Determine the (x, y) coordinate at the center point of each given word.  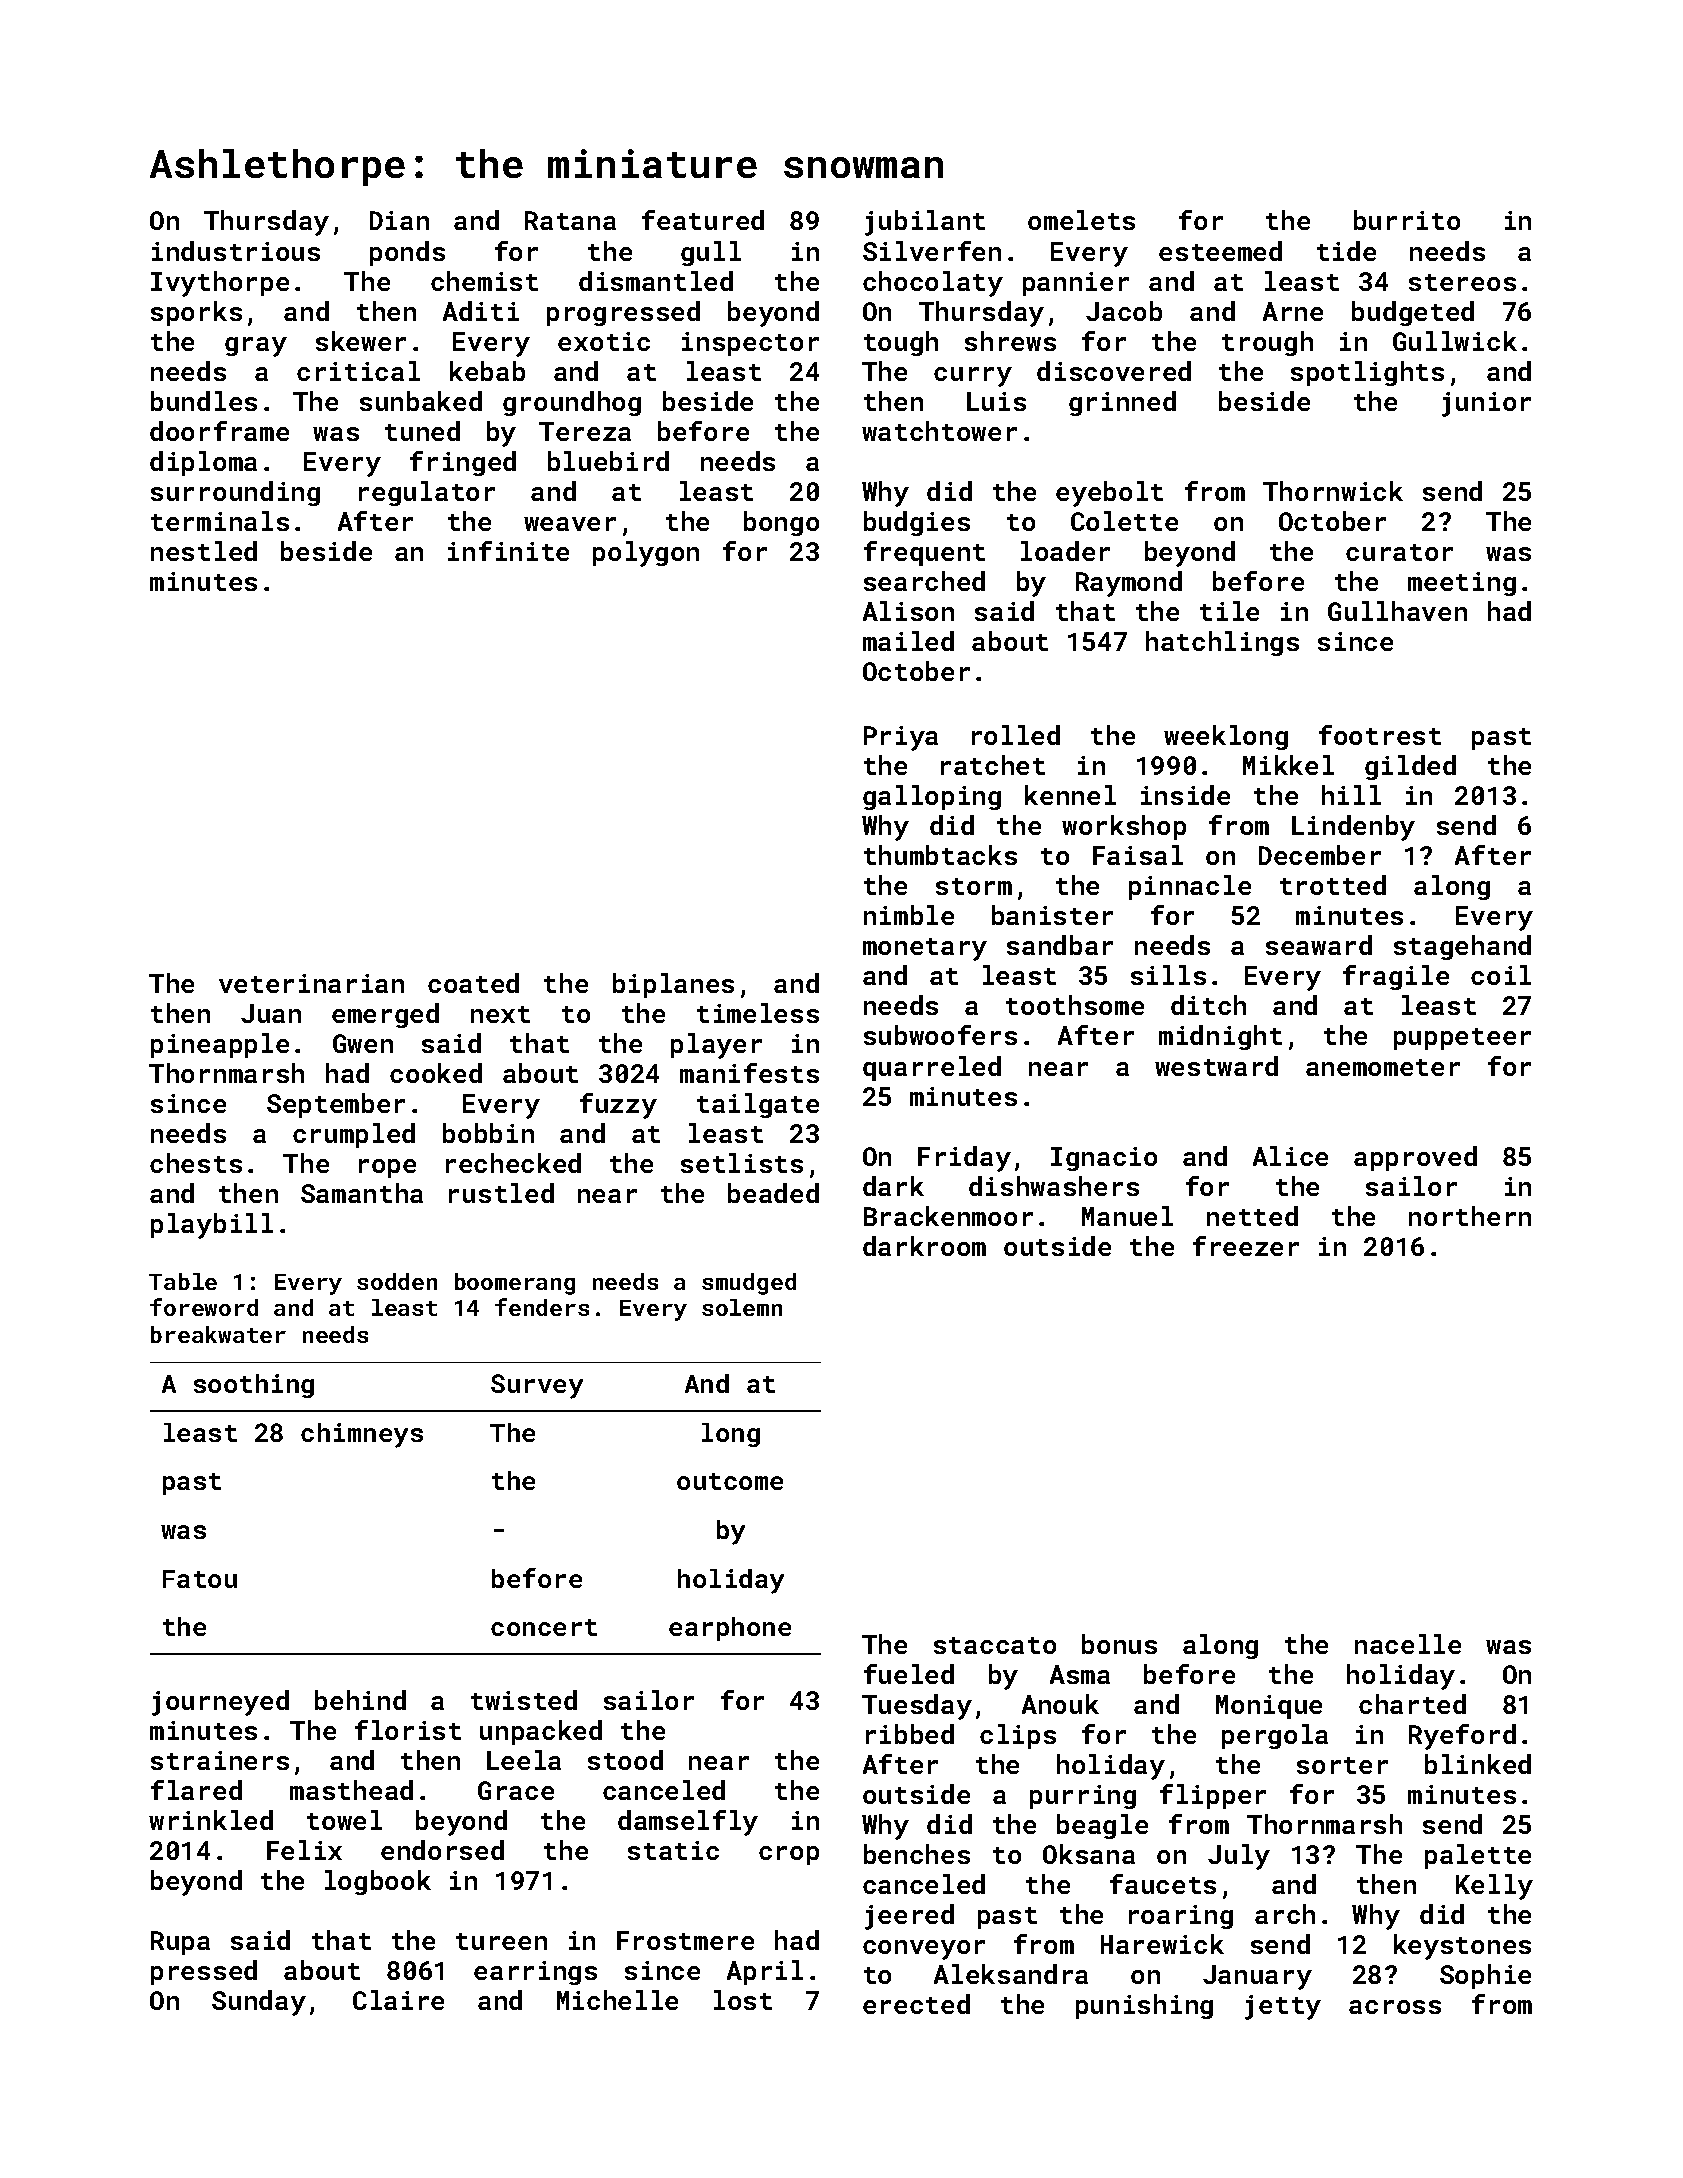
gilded (1410, 767)
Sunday (259, 2003)
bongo (781, 523)
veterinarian (311, 983)
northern (1470, 1216)
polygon (646, 554)
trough (1267, 343)
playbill (212, 1226)
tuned (422, 431)
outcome (730, 1481)
